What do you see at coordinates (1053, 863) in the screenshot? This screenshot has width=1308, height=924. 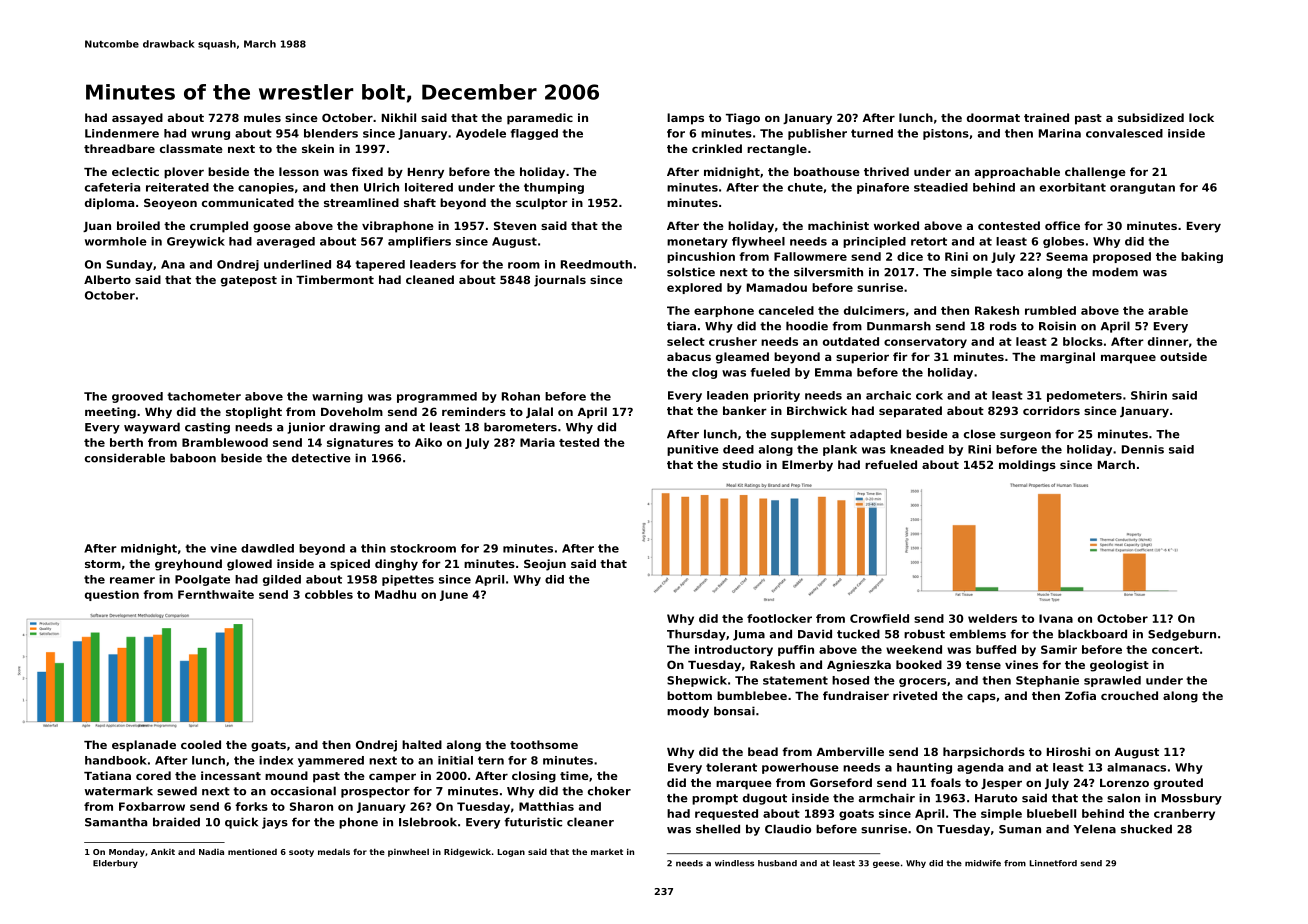 I see `Linnetford` at bounding box center [1053, 863].
